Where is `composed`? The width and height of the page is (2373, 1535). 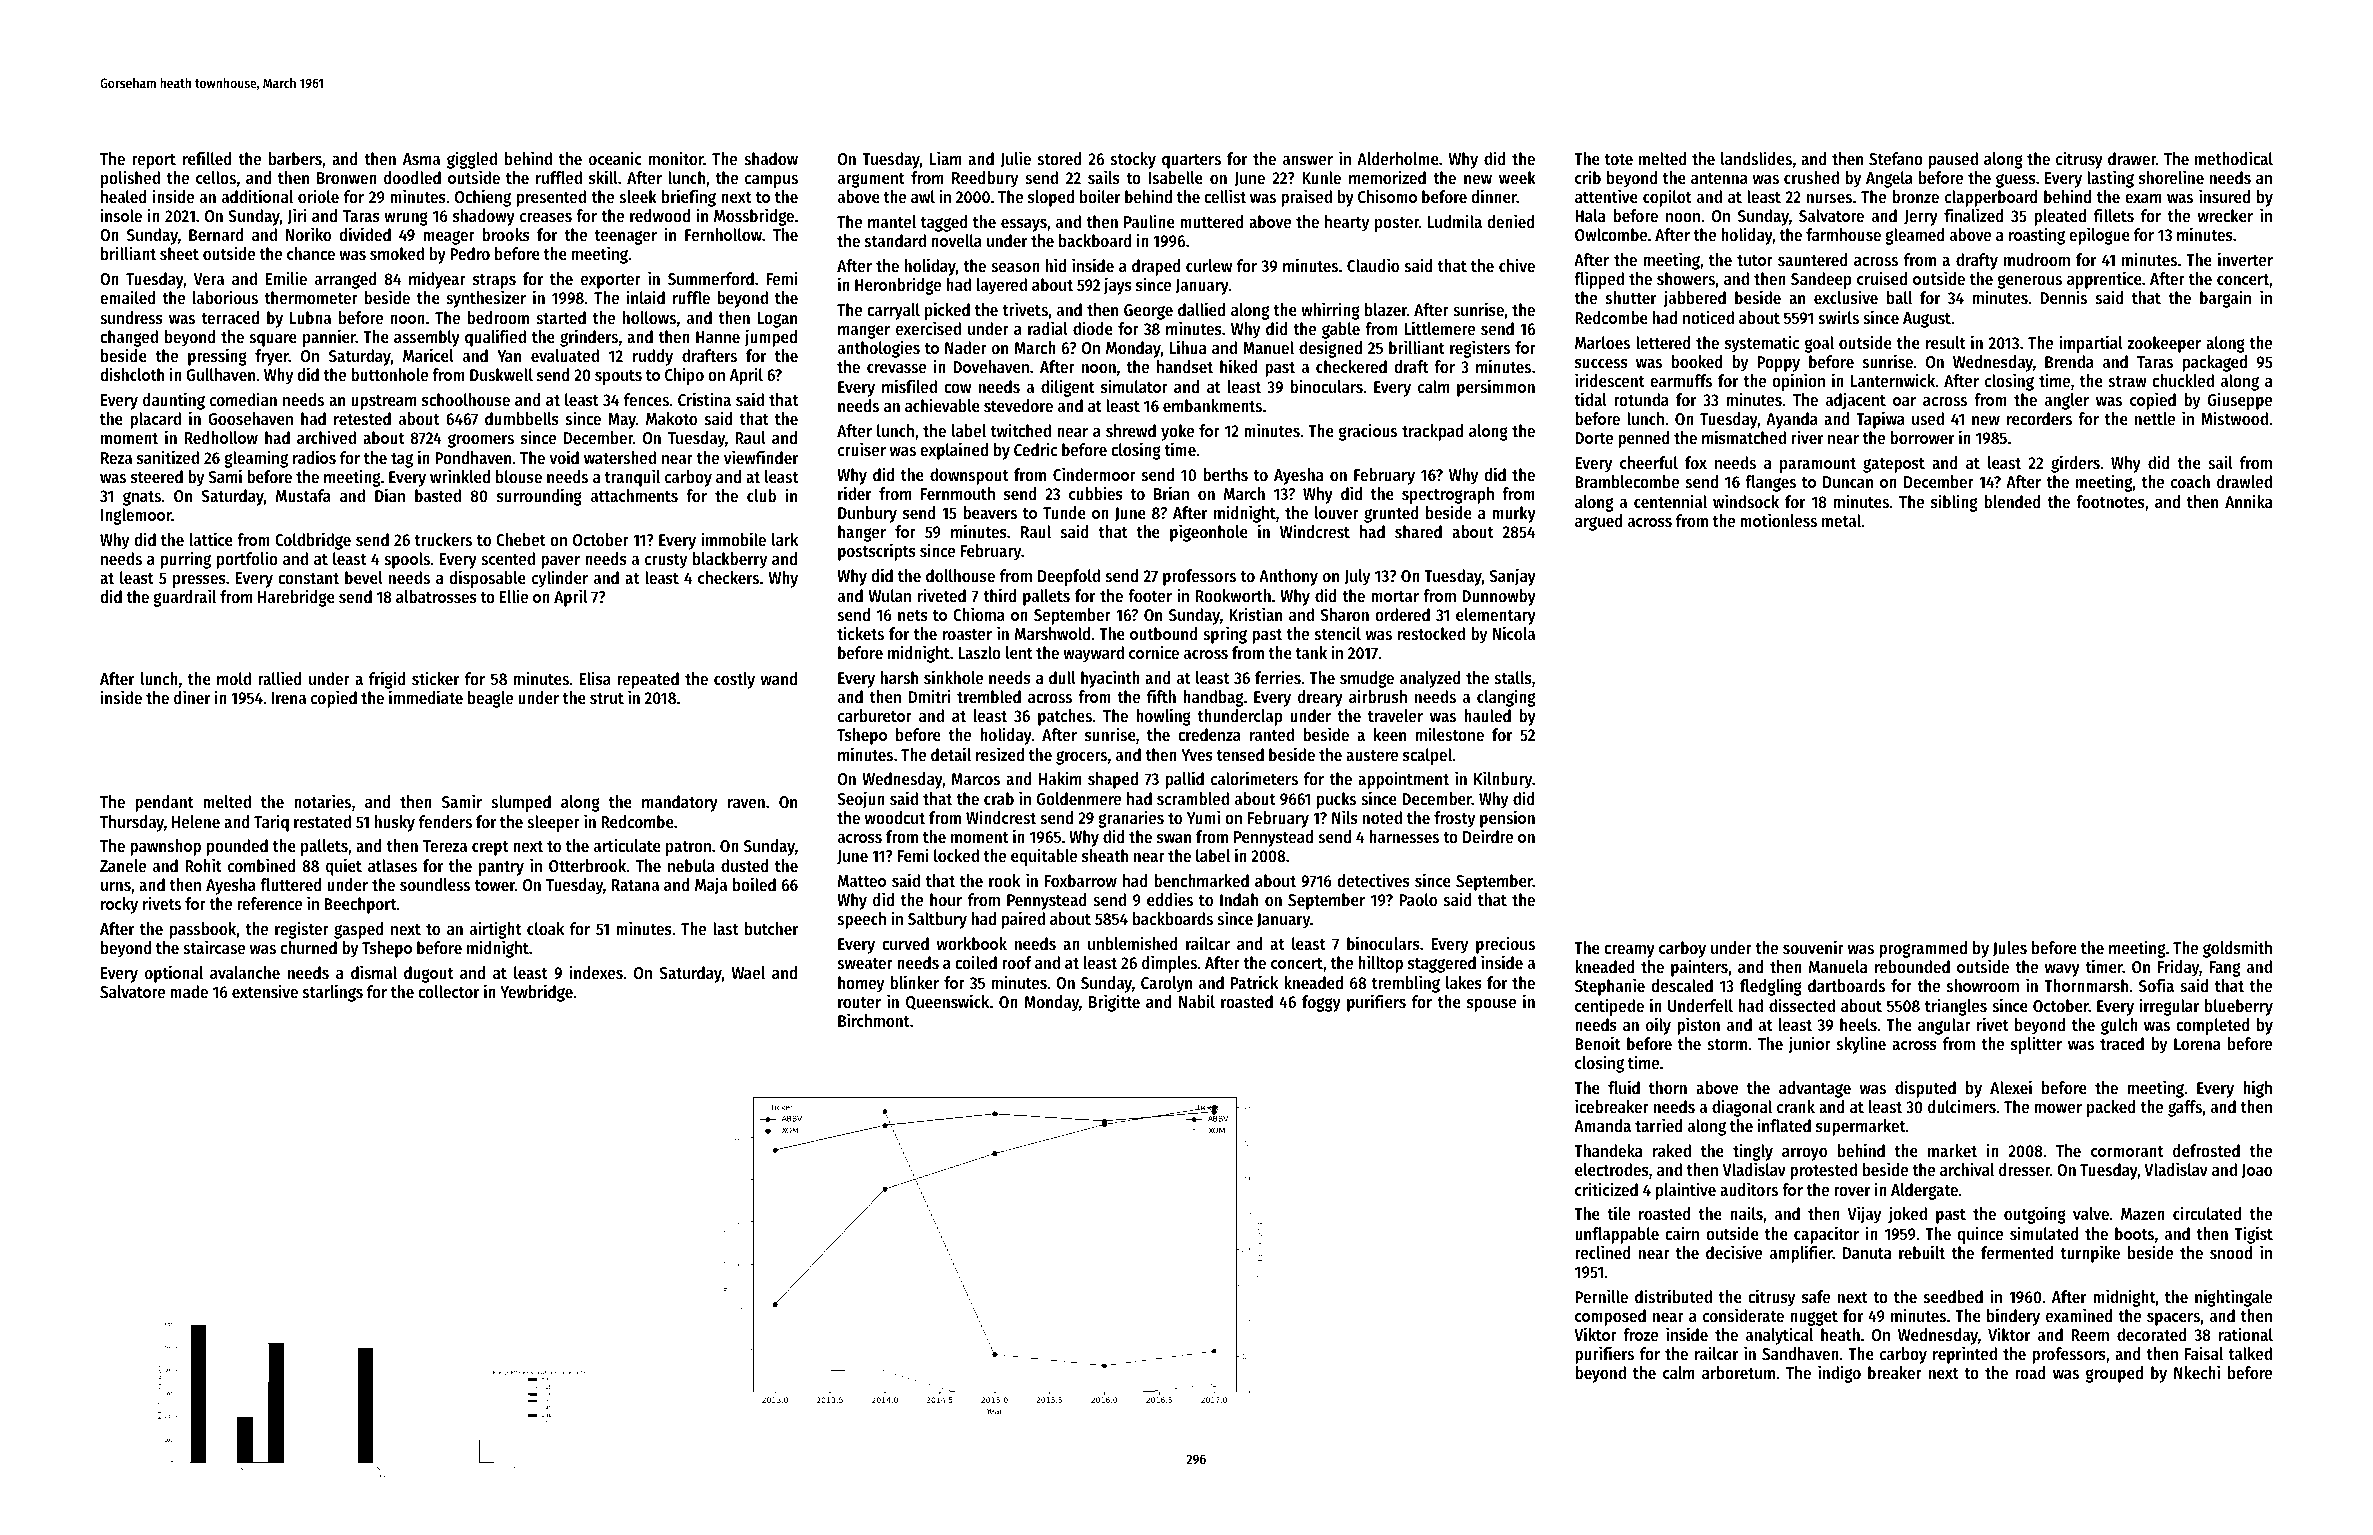
composed is located at coordinates (1610, 1317).
